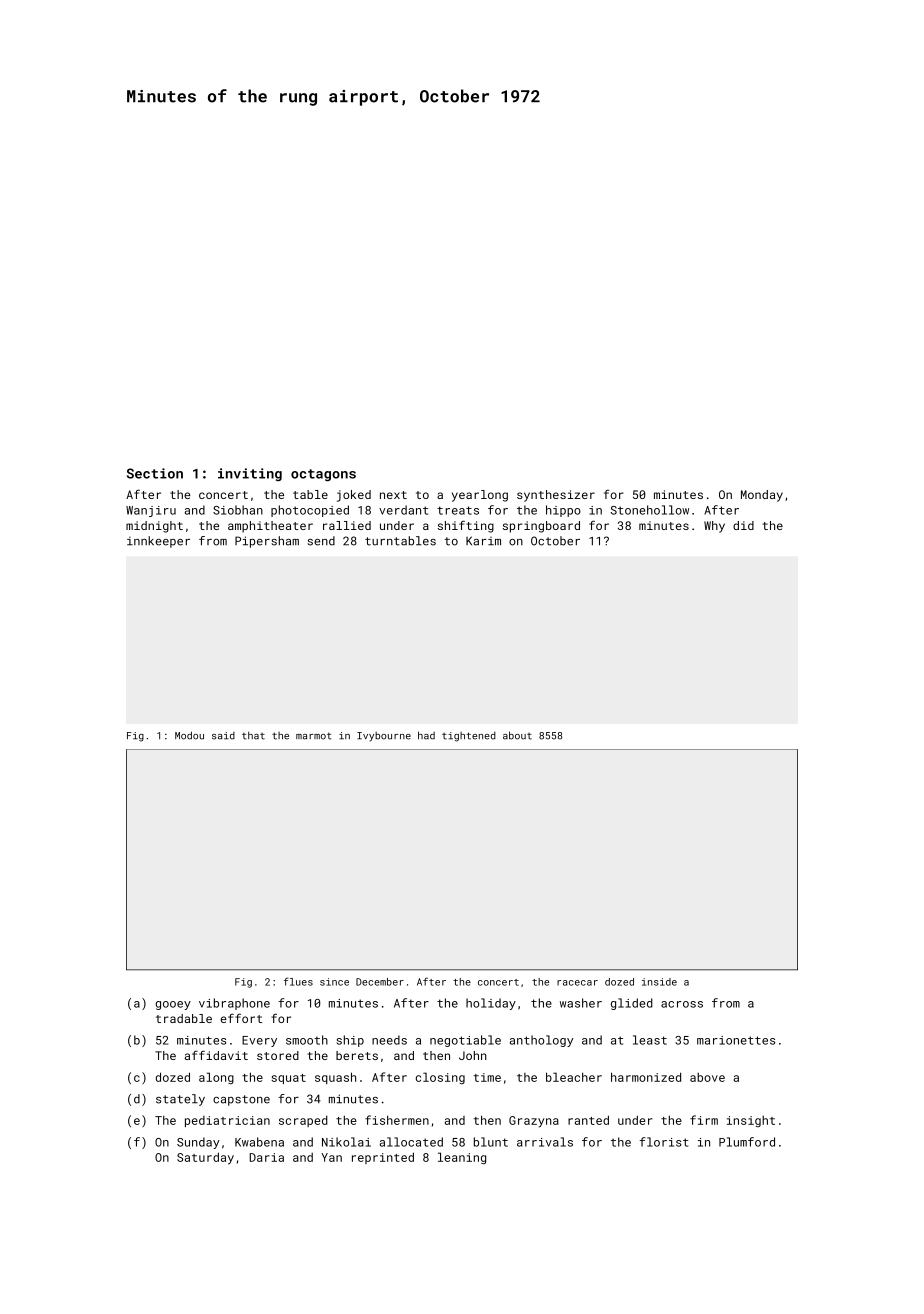  Describe the element at coordinates (389, 1040) in the screenshot. I see `needs` at that location.
